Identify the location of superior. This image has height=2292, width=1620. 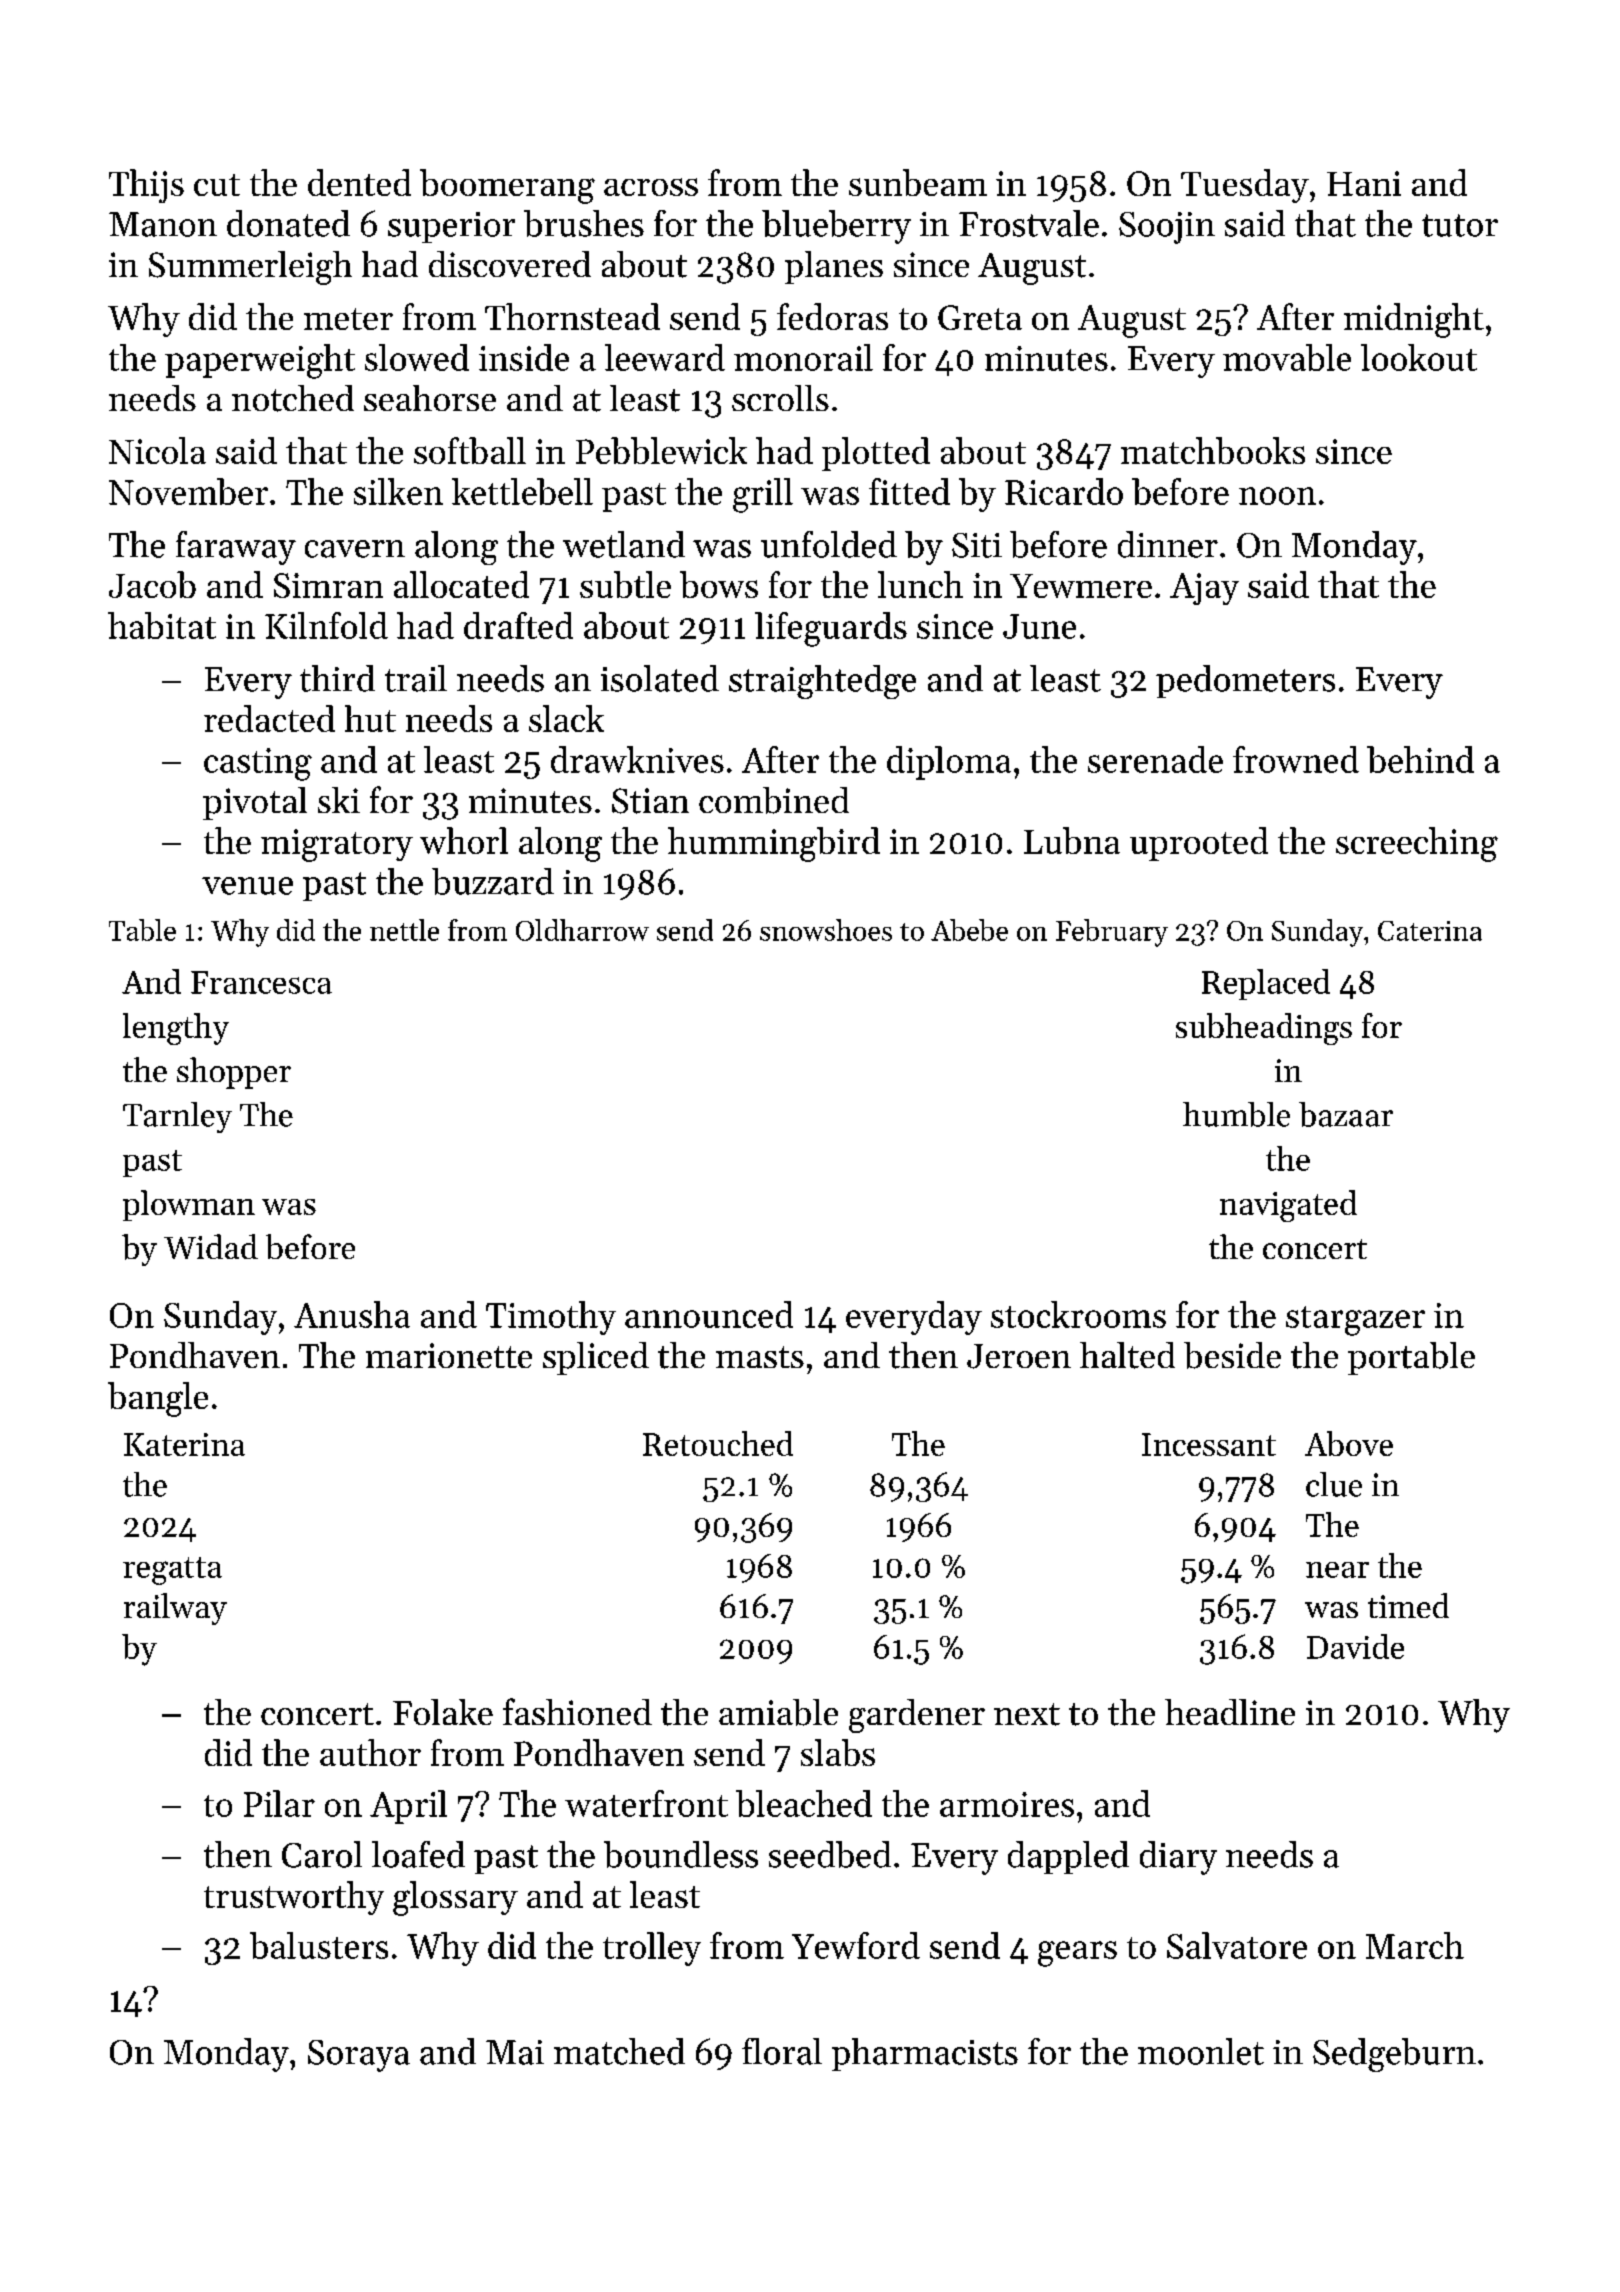
(451, 227).
